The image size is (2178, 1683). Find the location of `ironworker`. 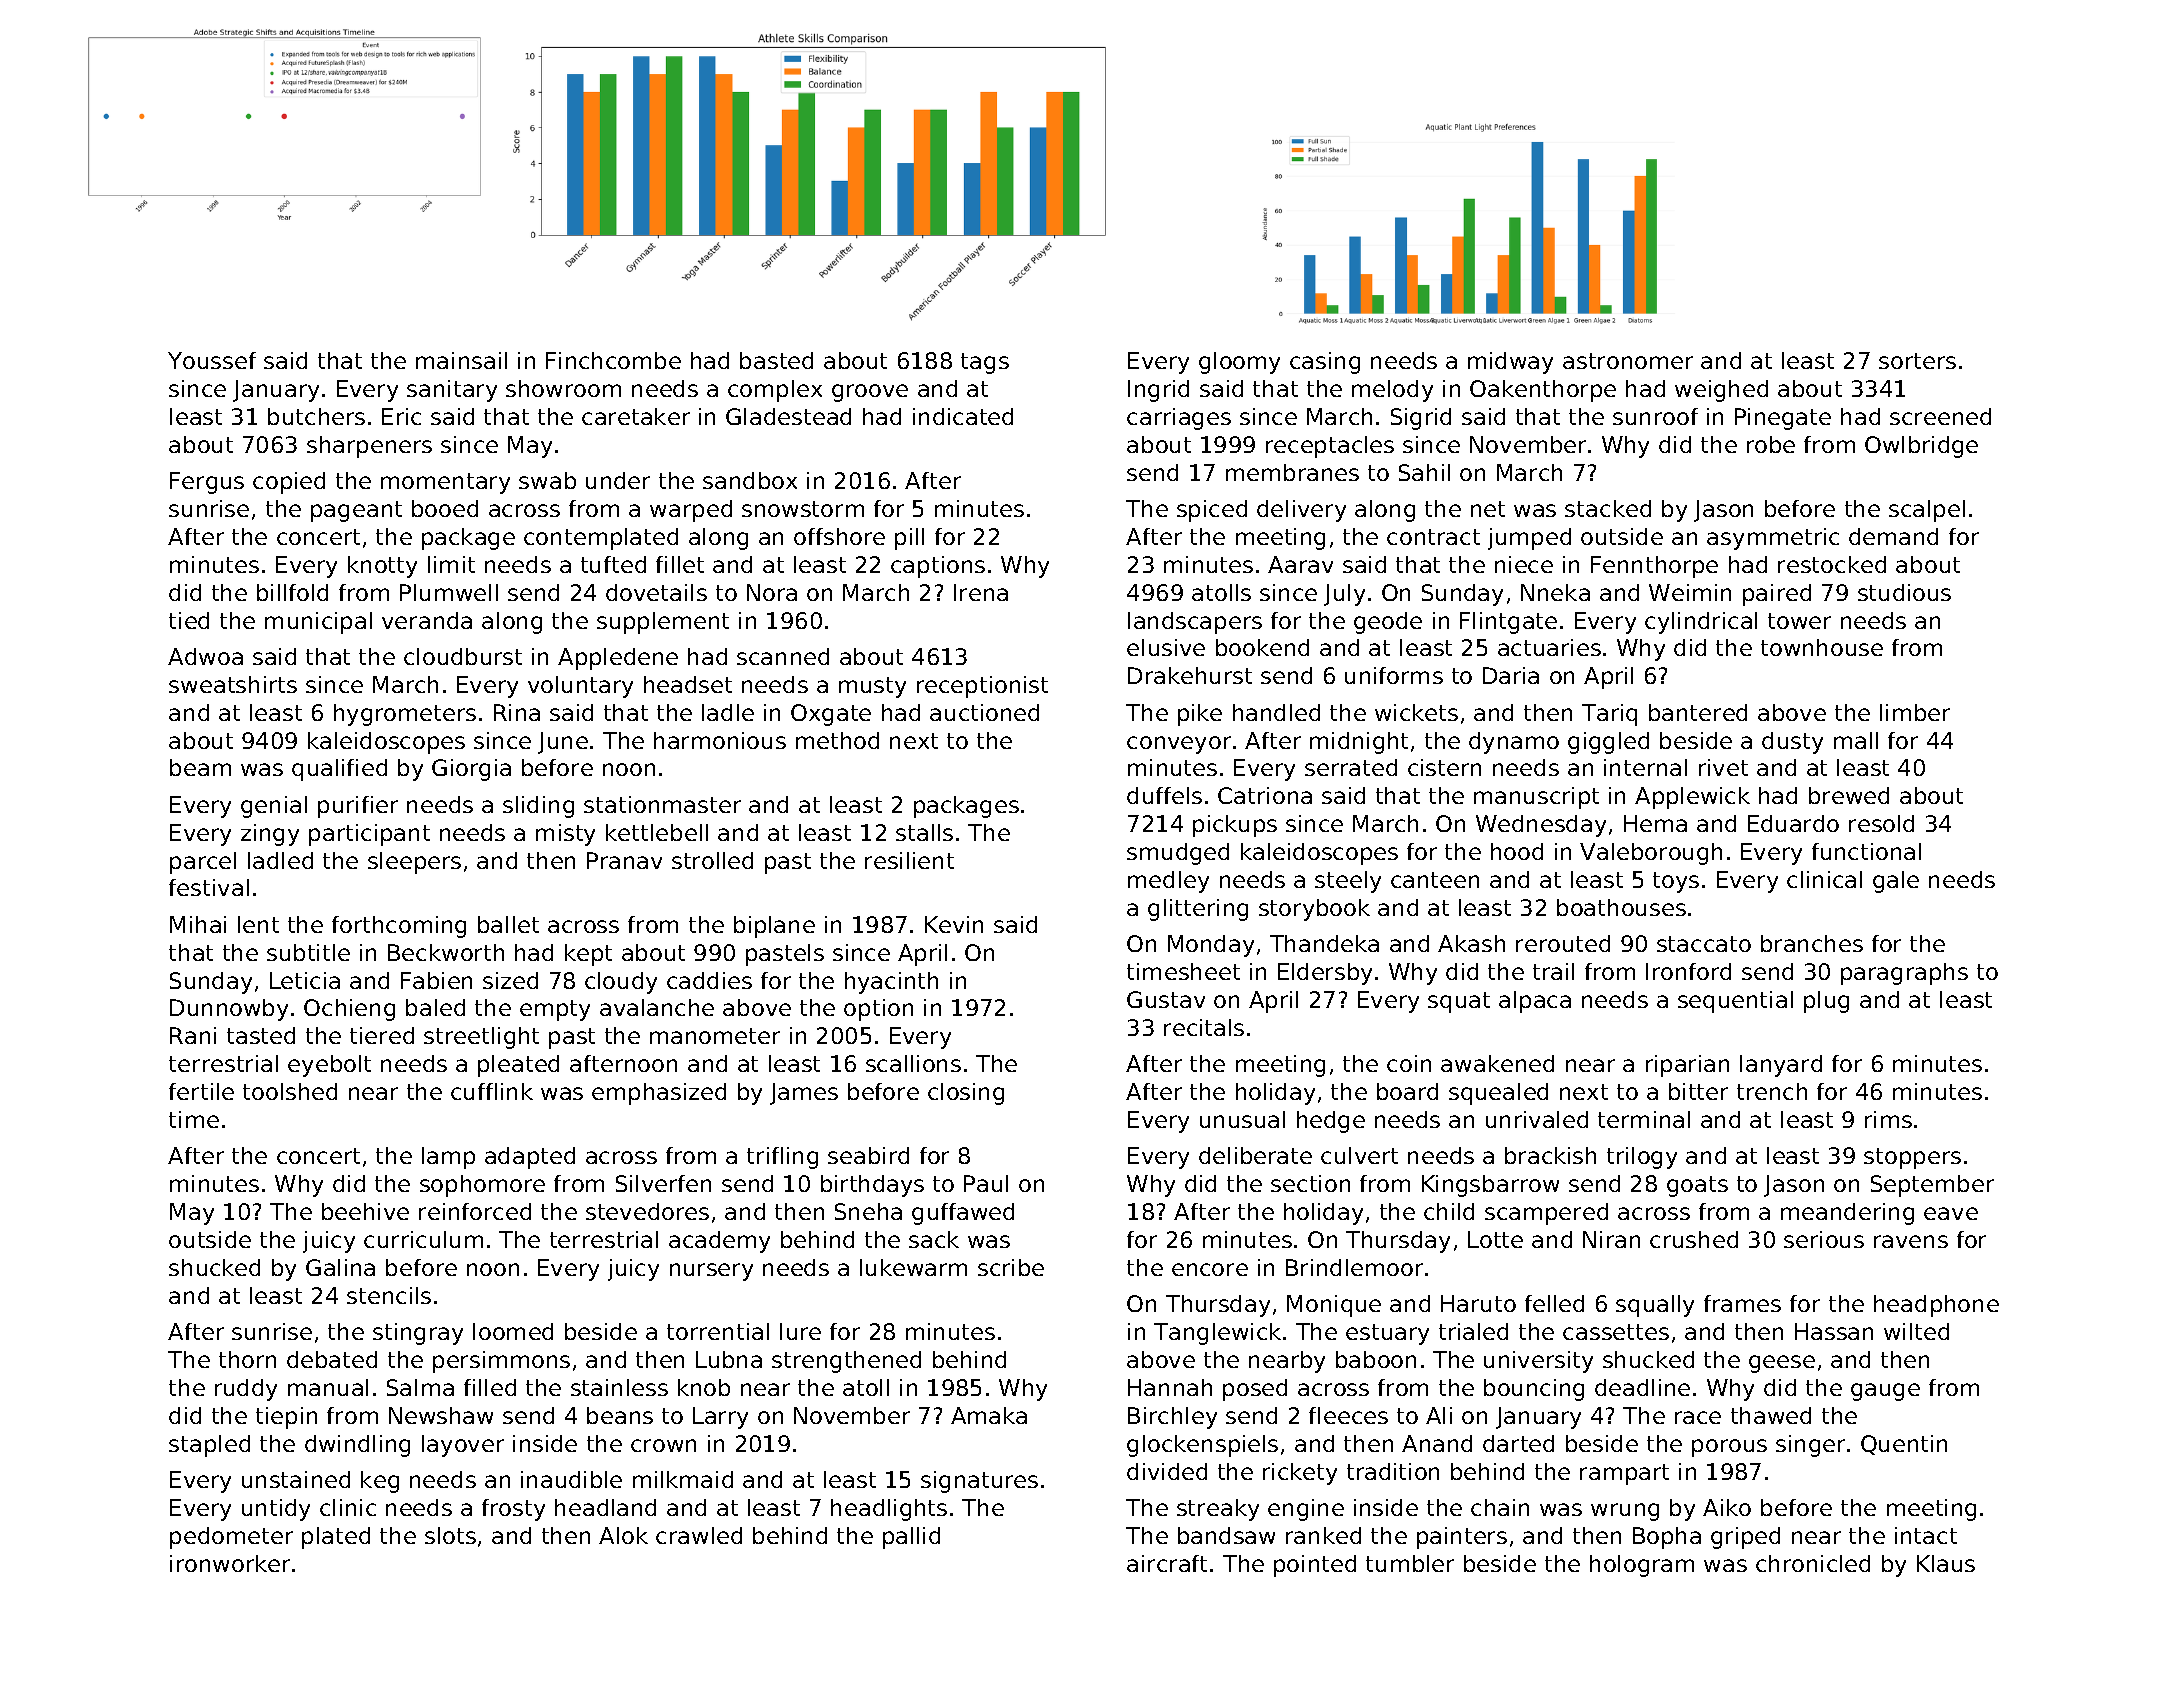

ironworker is located at coordinates (230, 1563).
